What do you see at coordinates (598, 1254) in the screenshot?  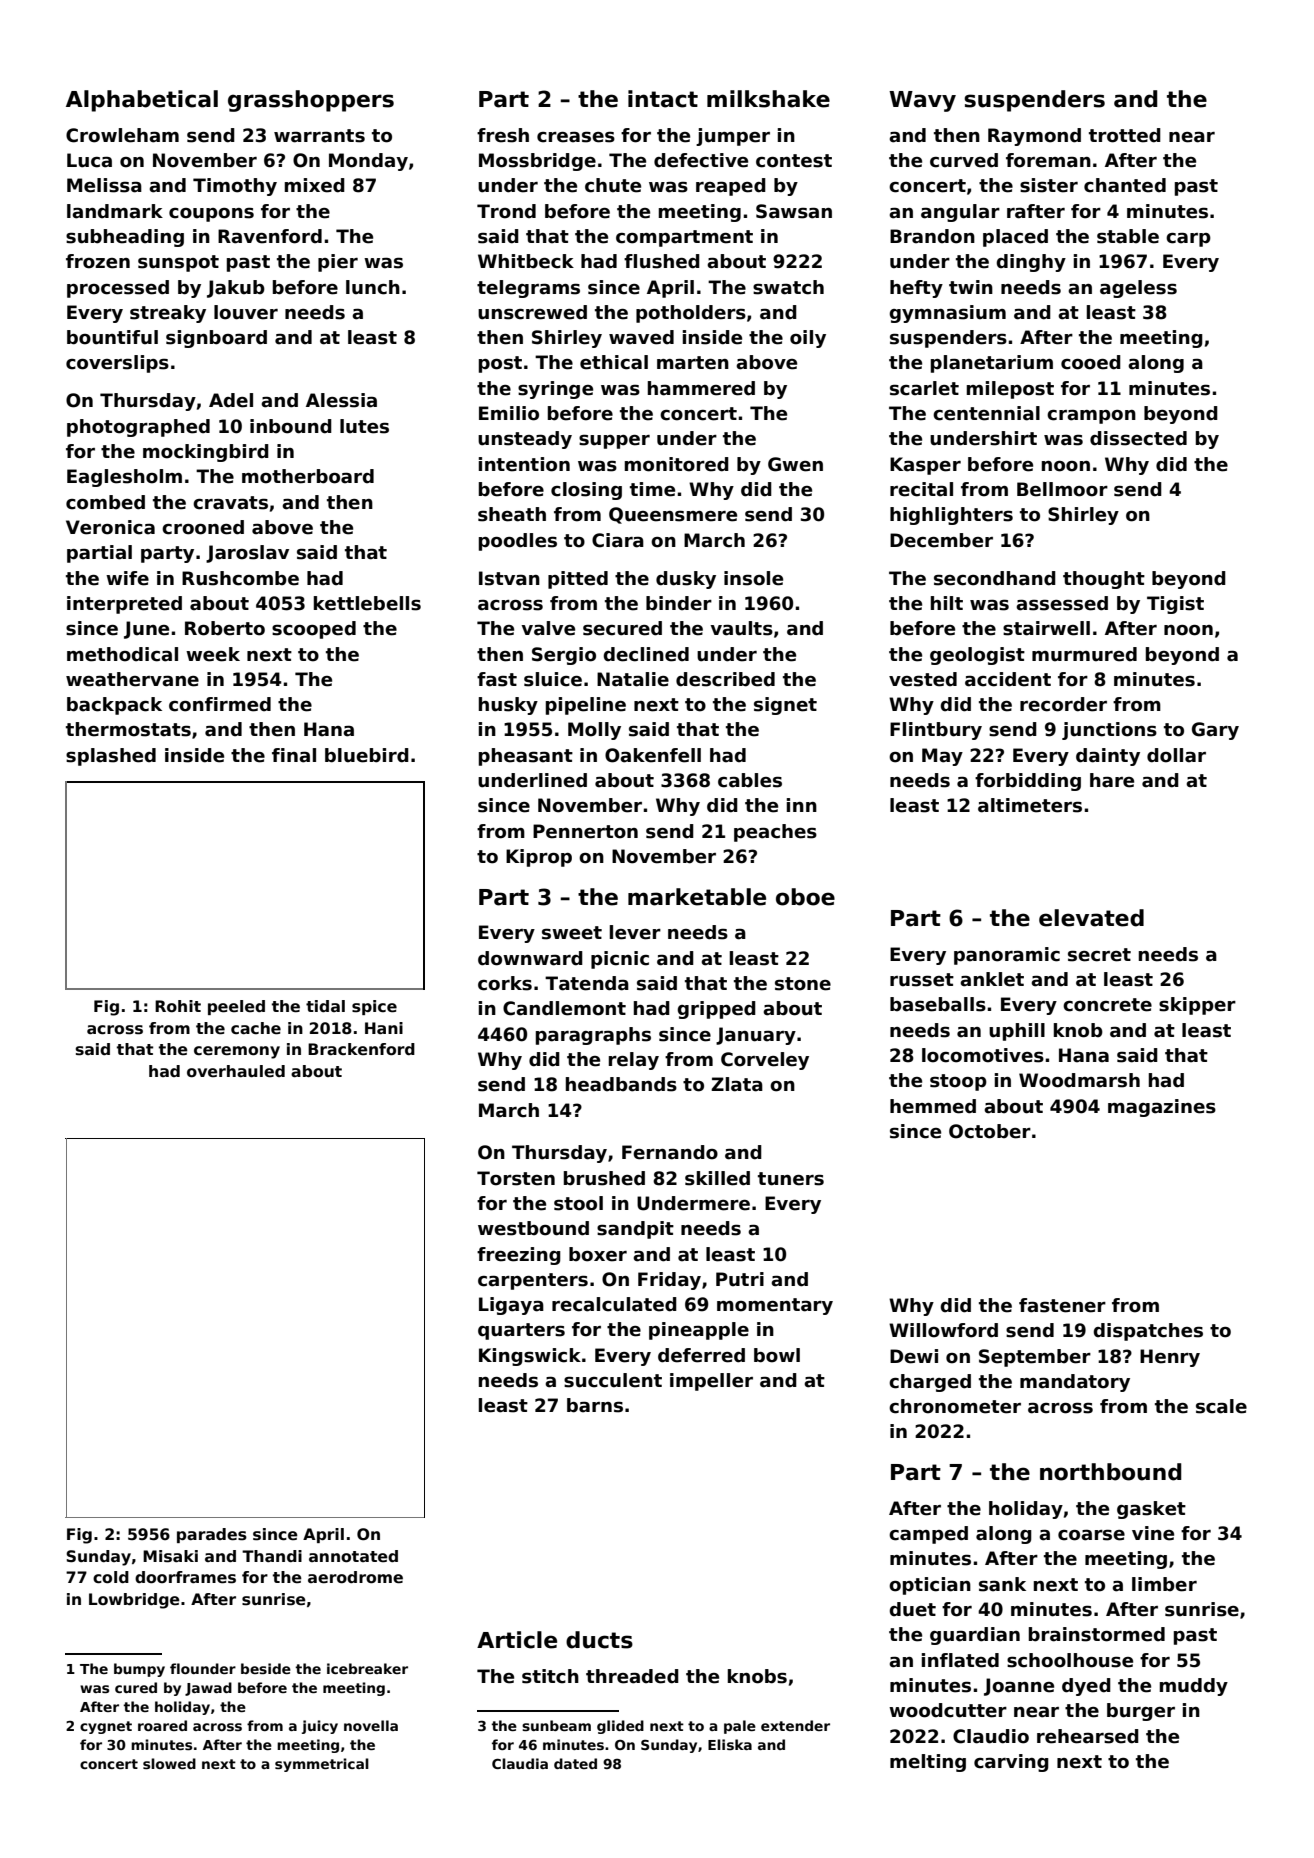 I see `boxer` at bounding box center [598, 1254].
